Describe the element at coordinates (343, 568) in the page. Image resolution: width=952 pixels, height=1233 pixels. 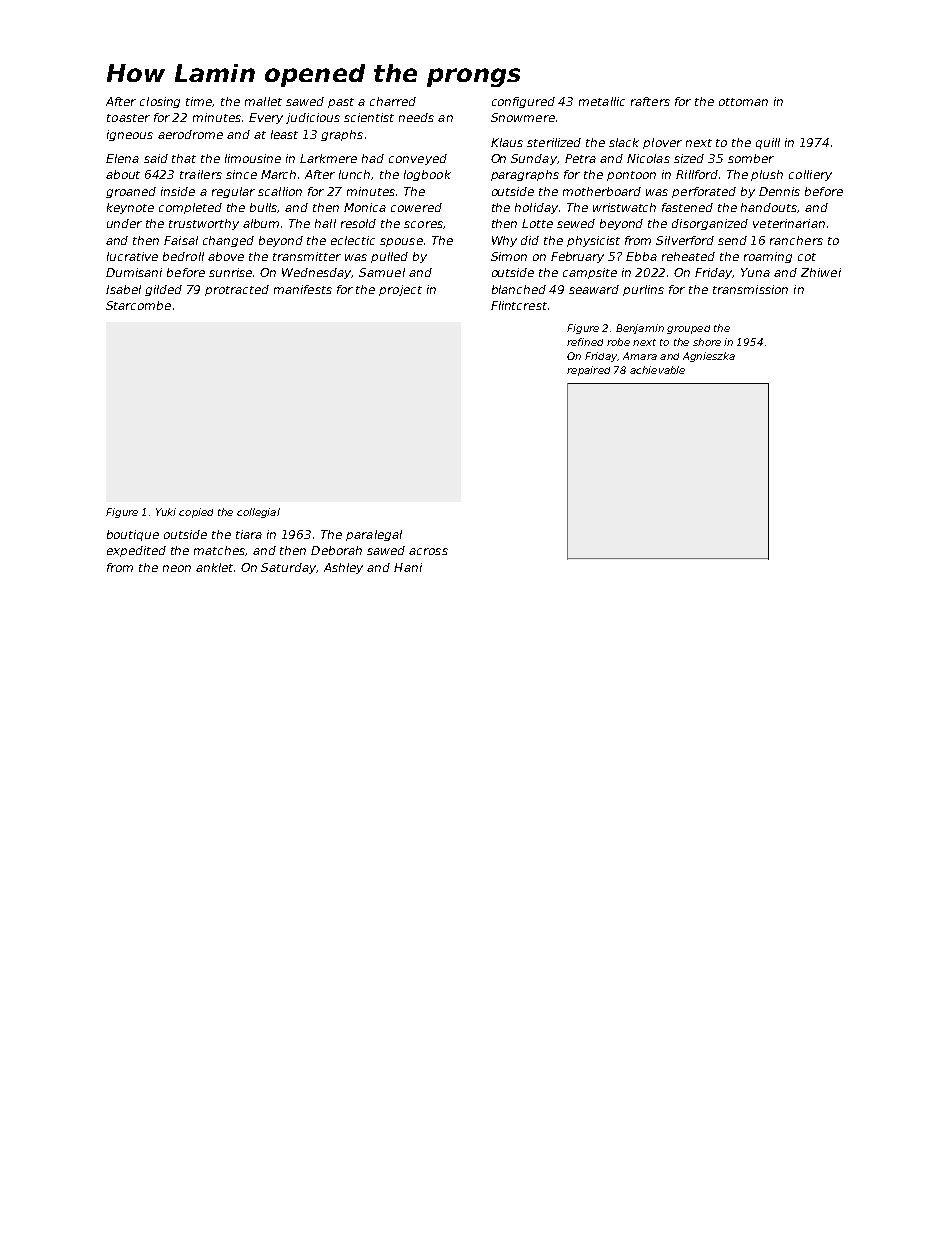
I see `Ashley` at that location.
